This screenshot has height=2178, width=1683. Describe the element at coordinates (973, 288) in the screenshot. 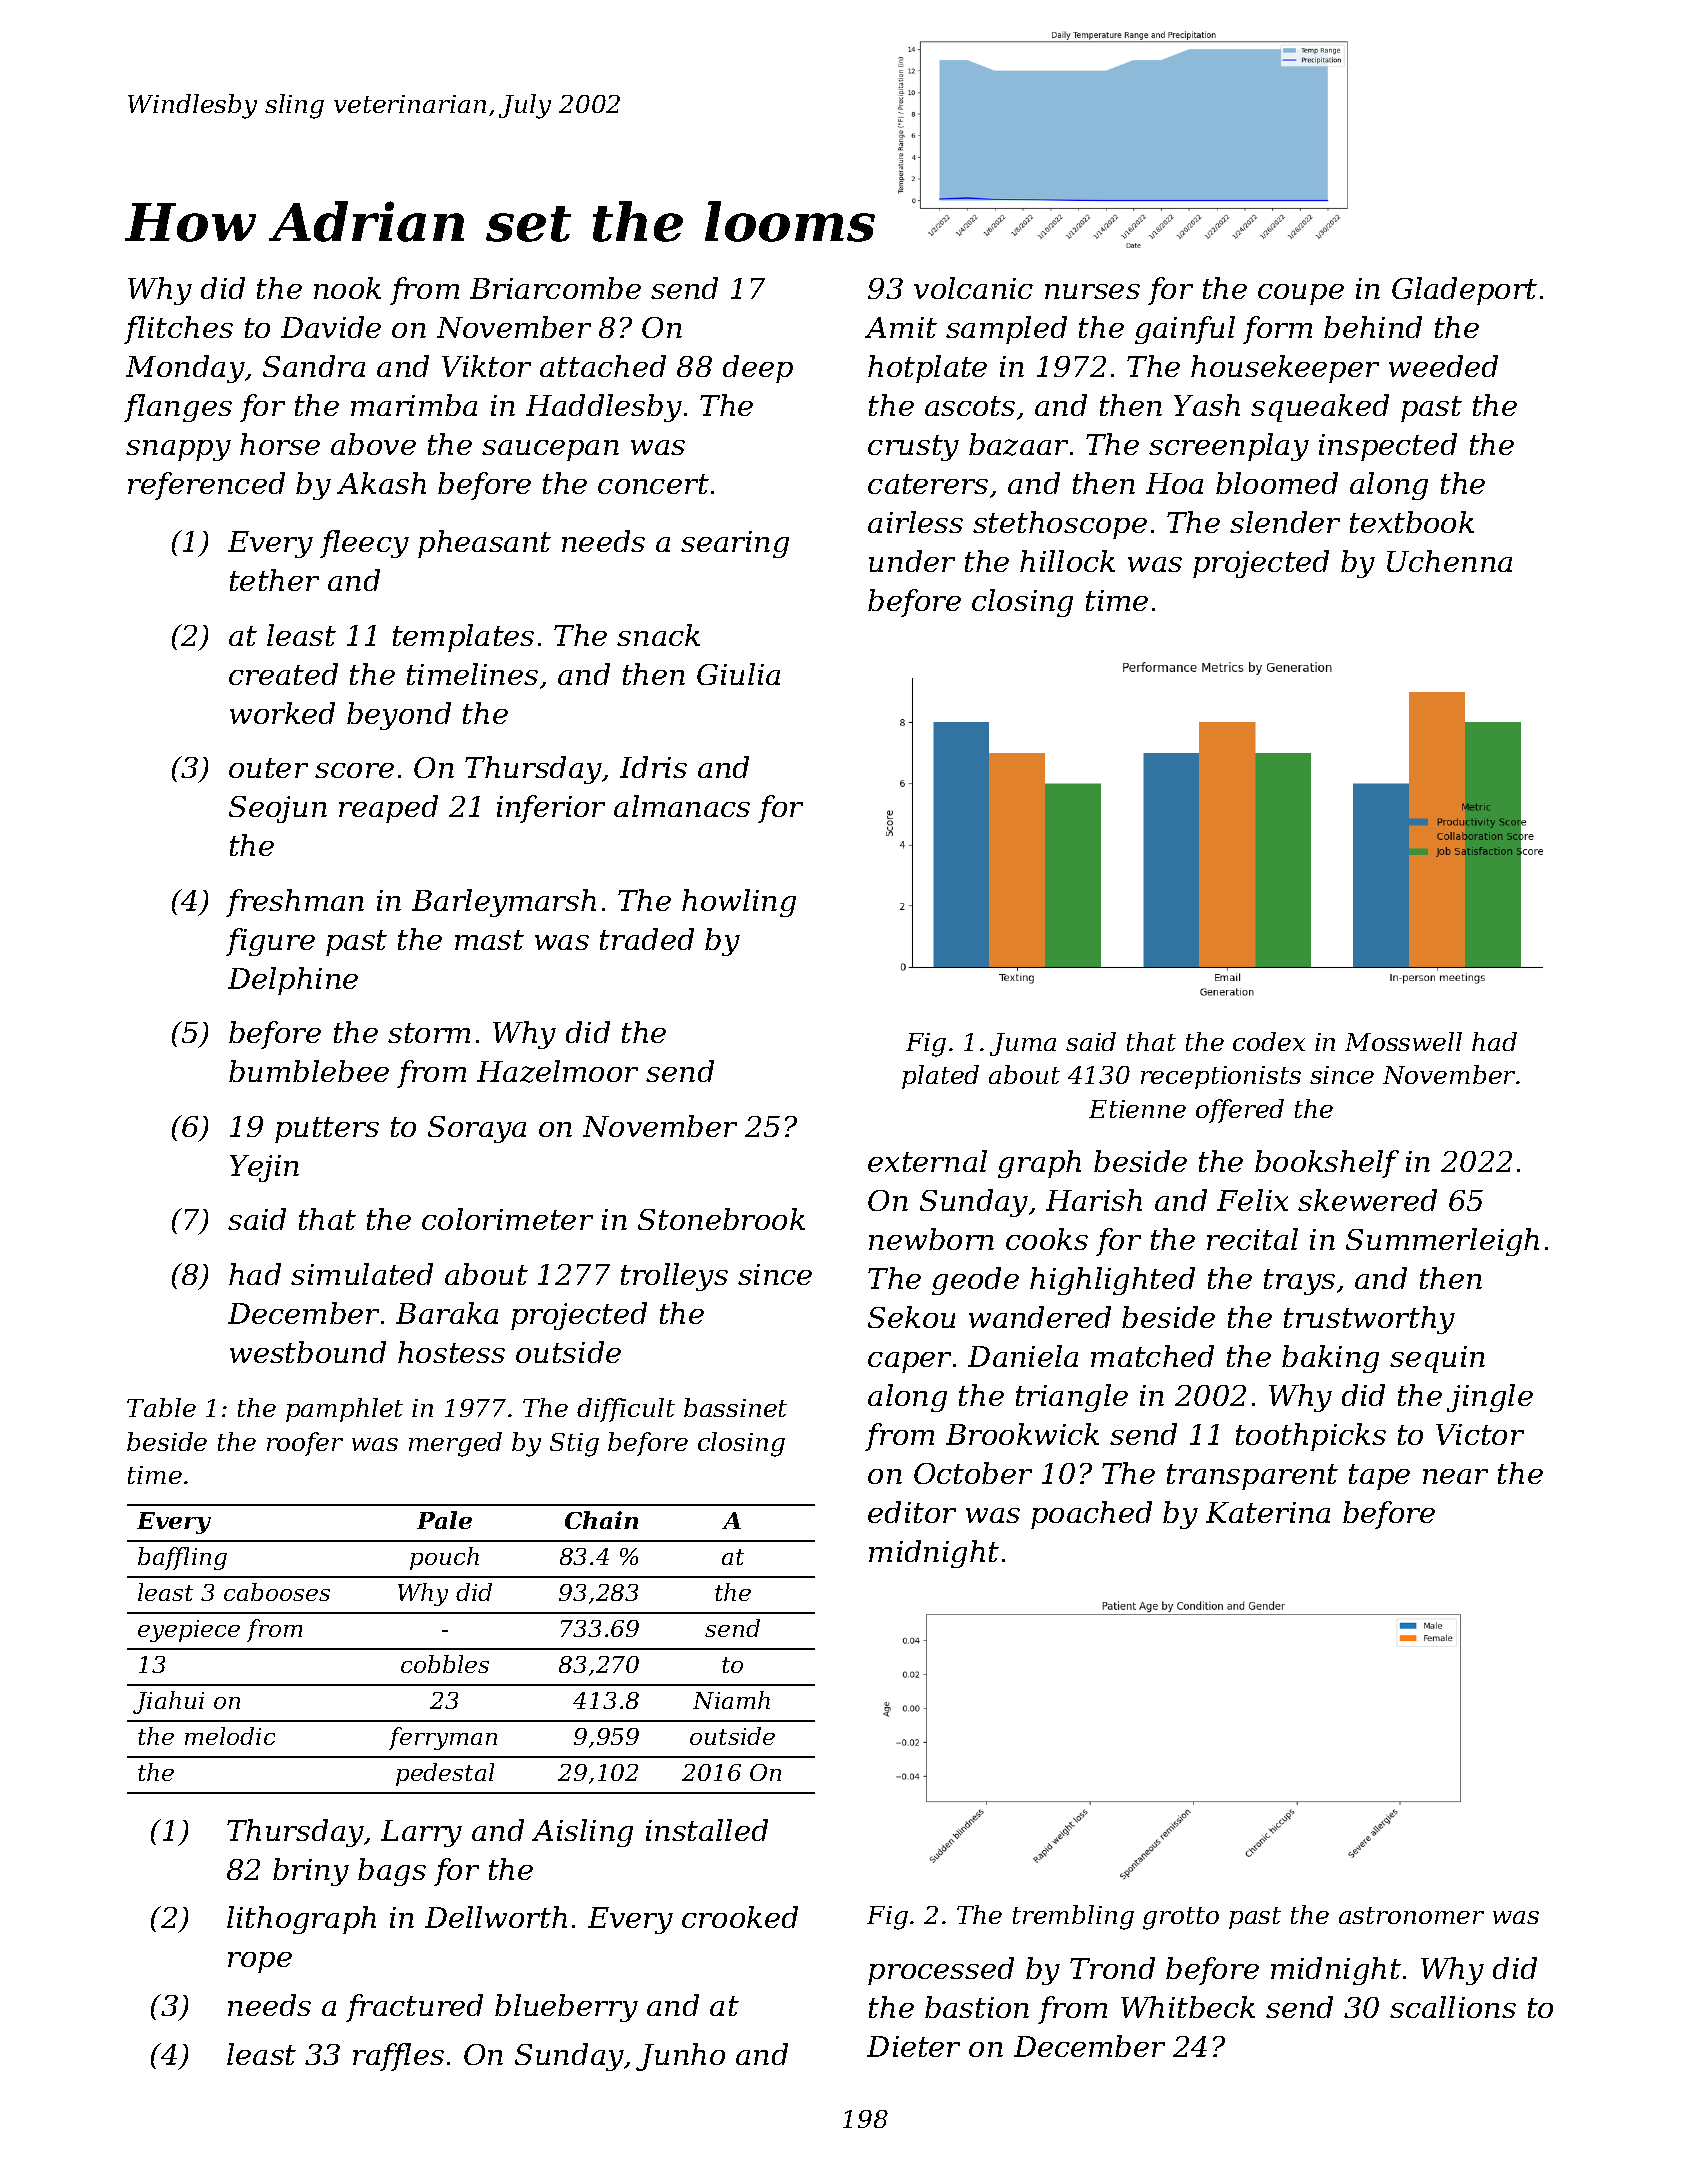

I see `volcanic` at that location.
